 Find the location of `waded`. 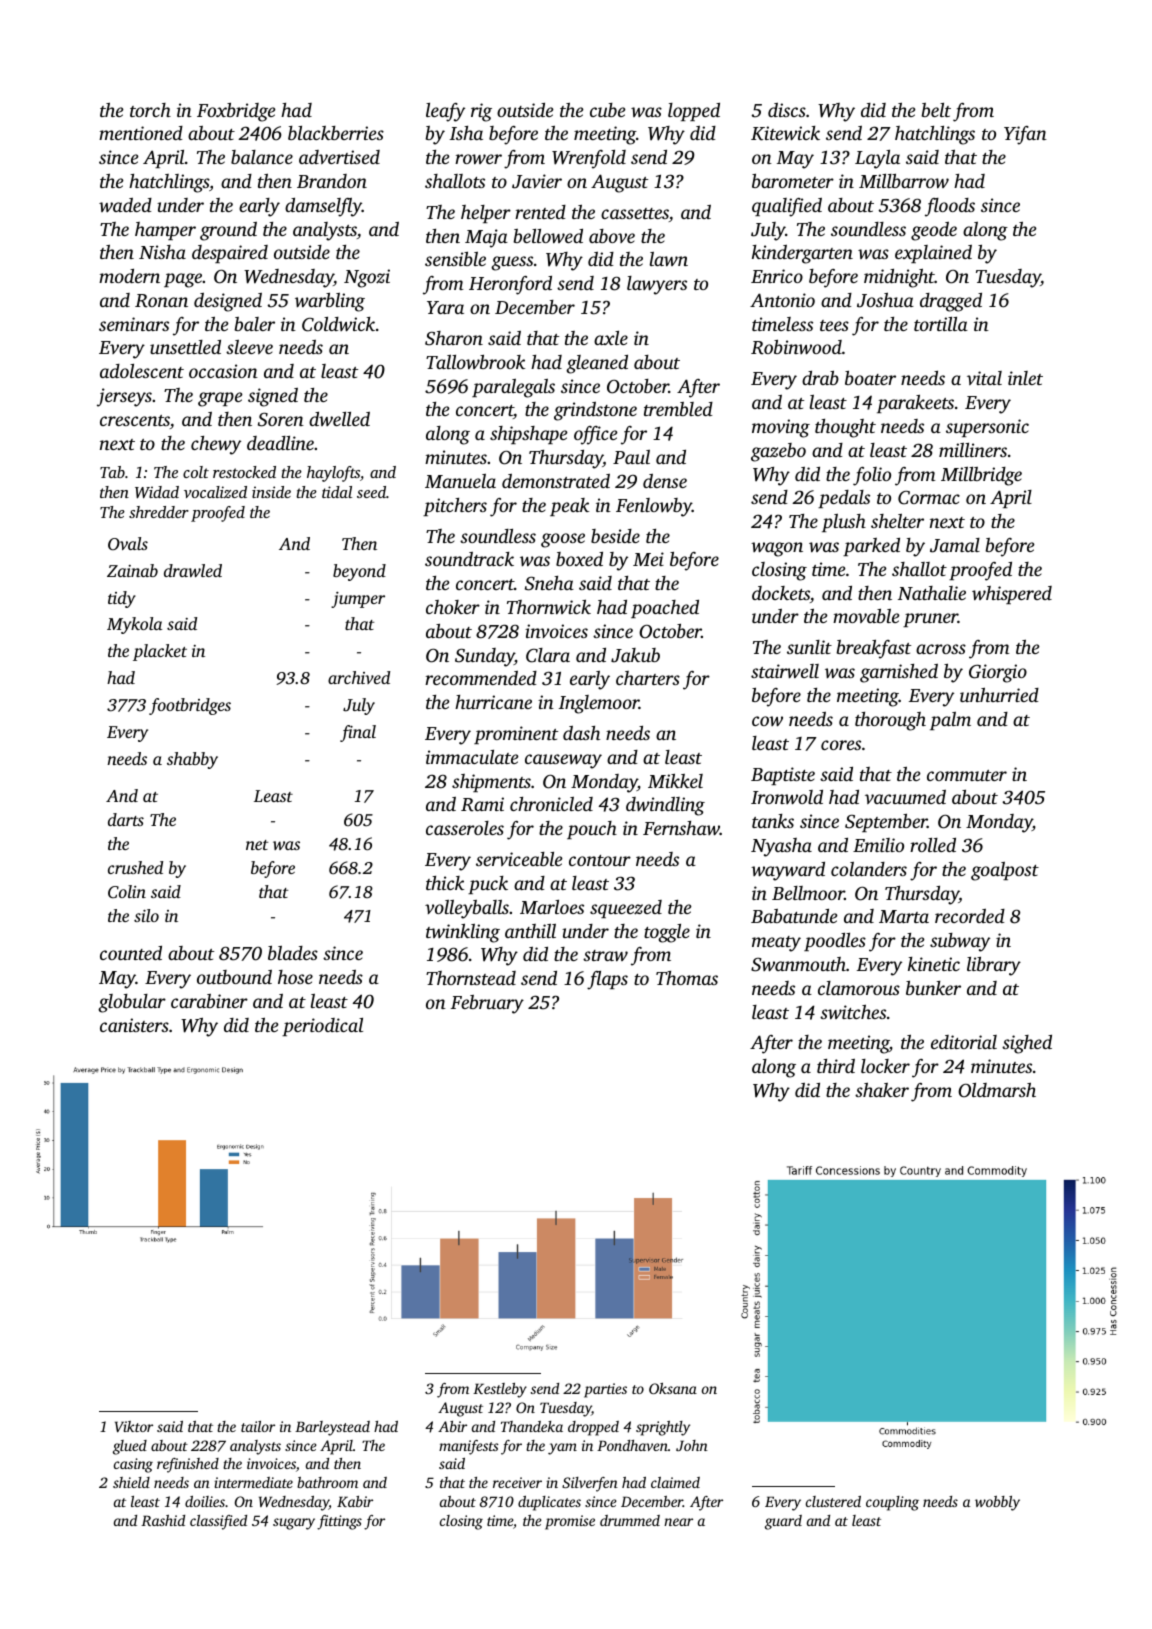

waded is located at coordinates (125, 205).
